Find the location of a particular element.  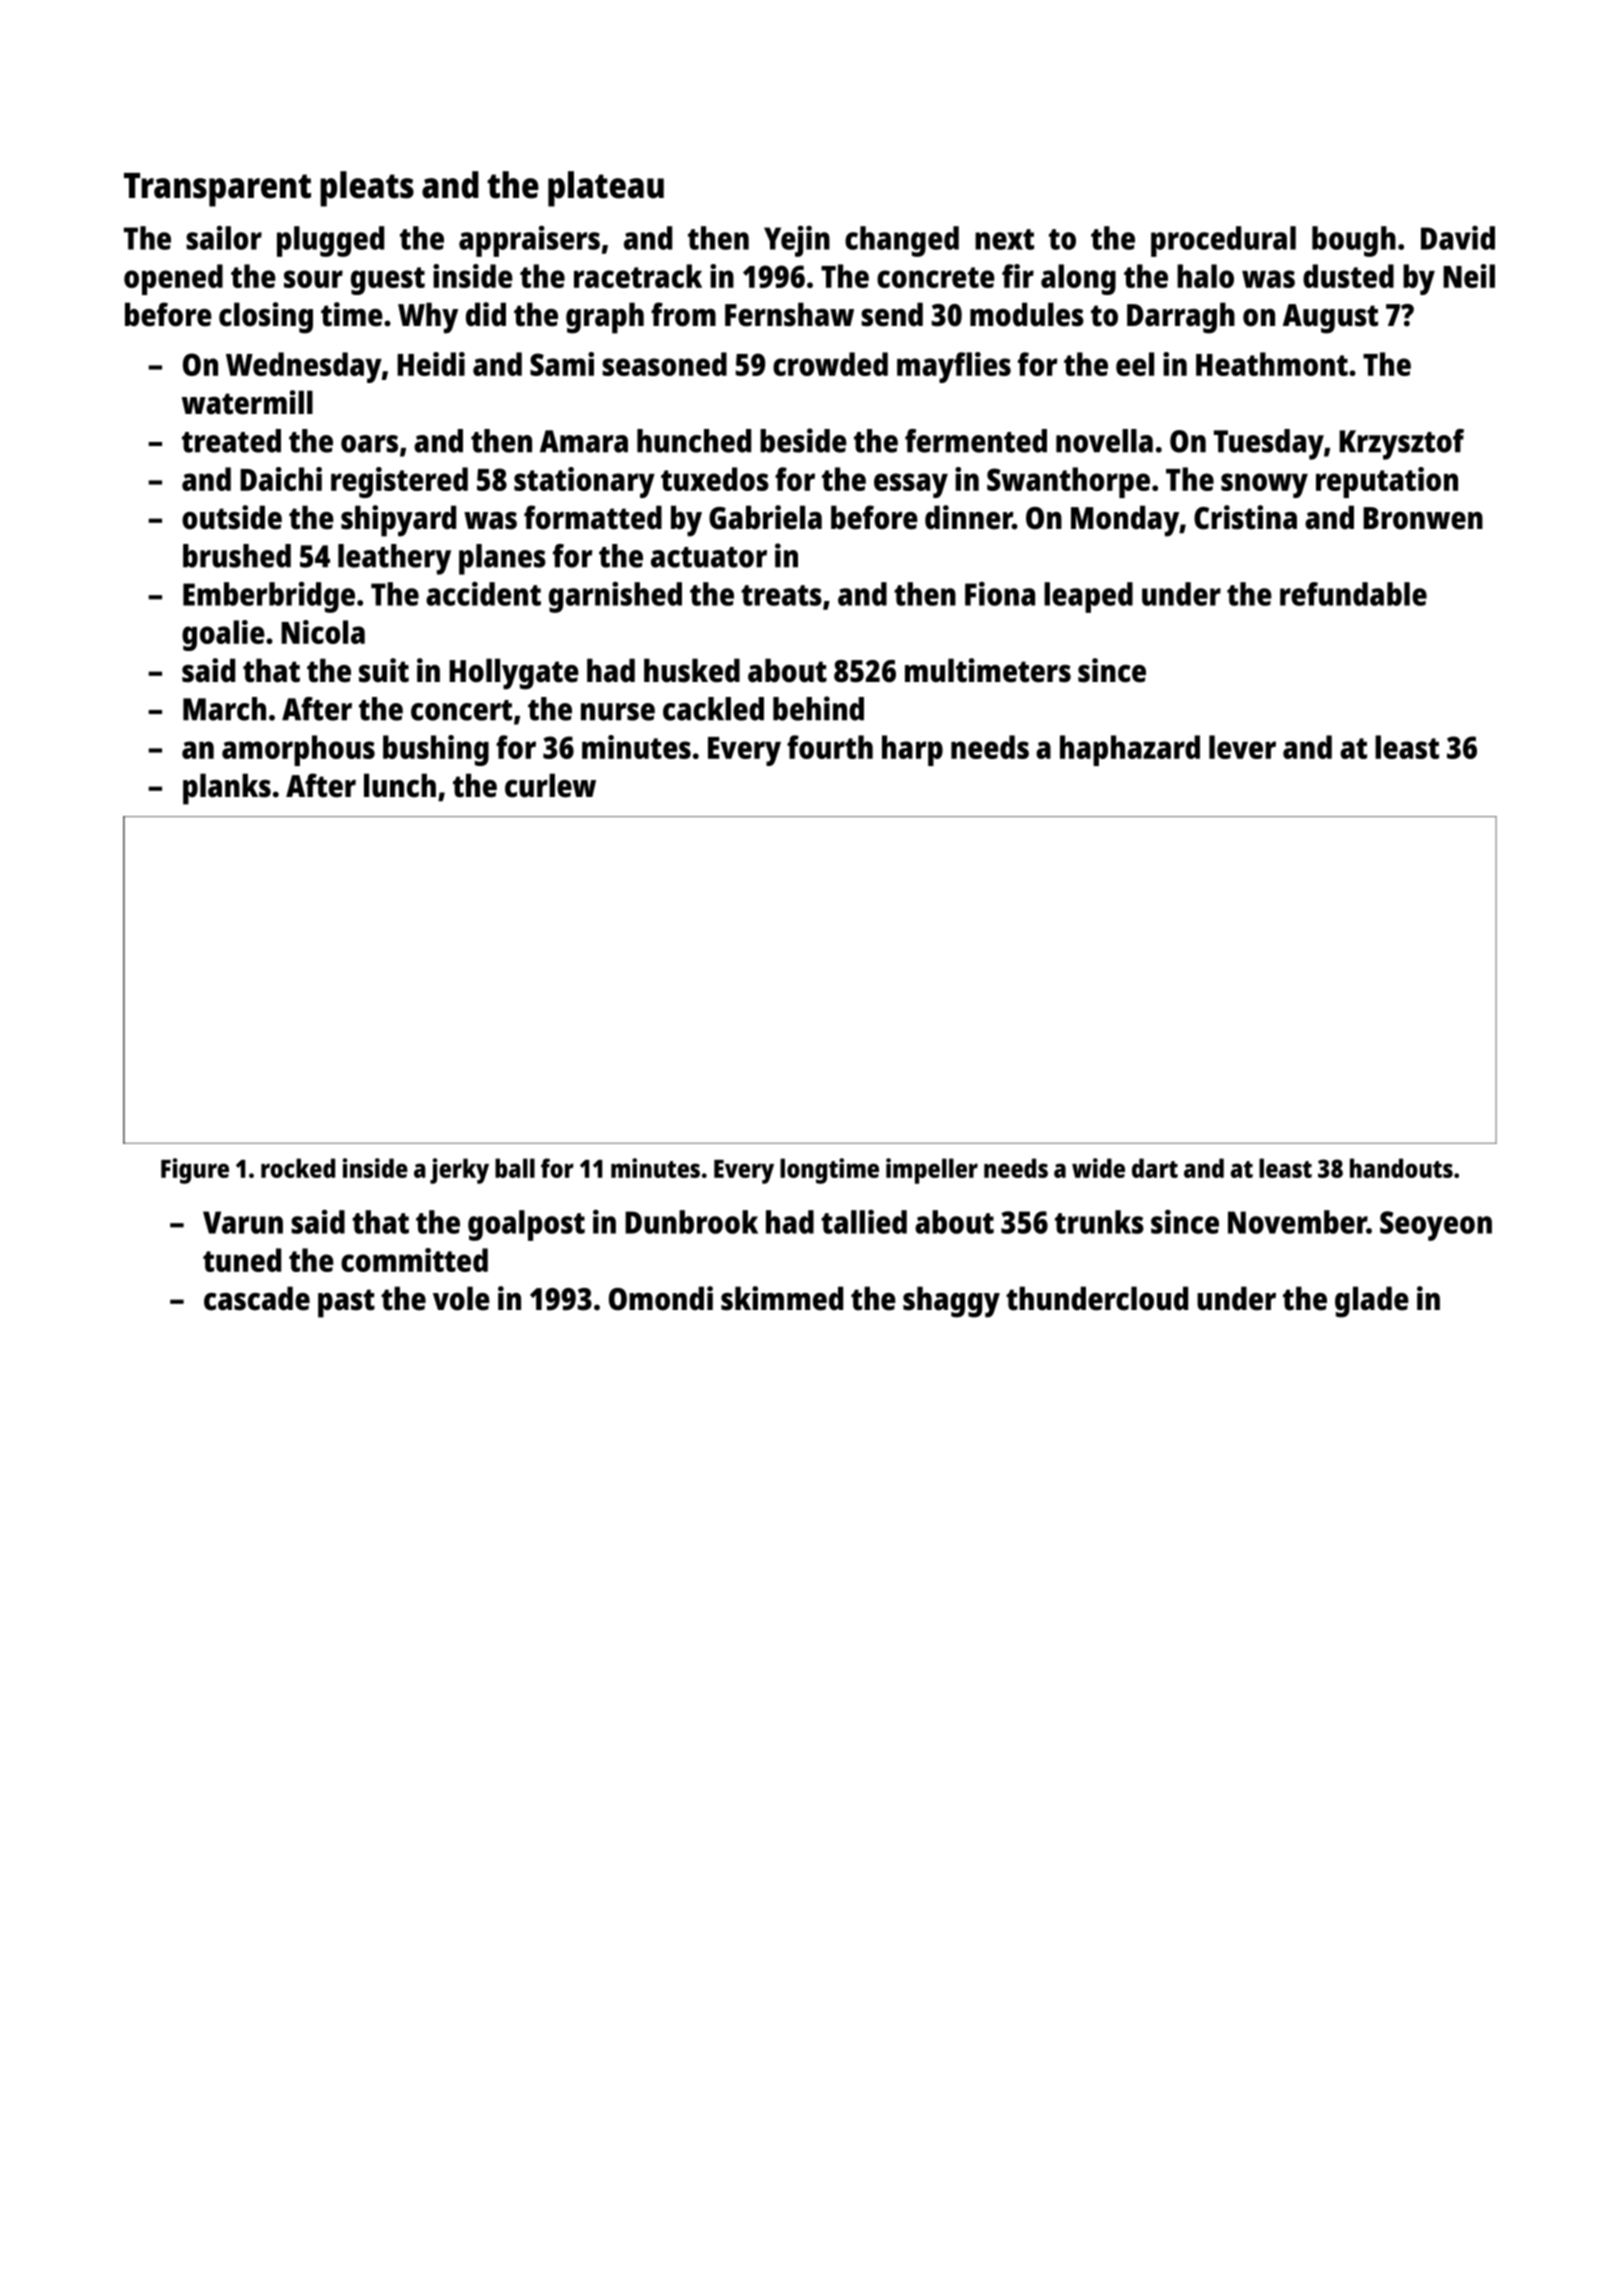

Fernshaw is located at coordinates (789, 314).
